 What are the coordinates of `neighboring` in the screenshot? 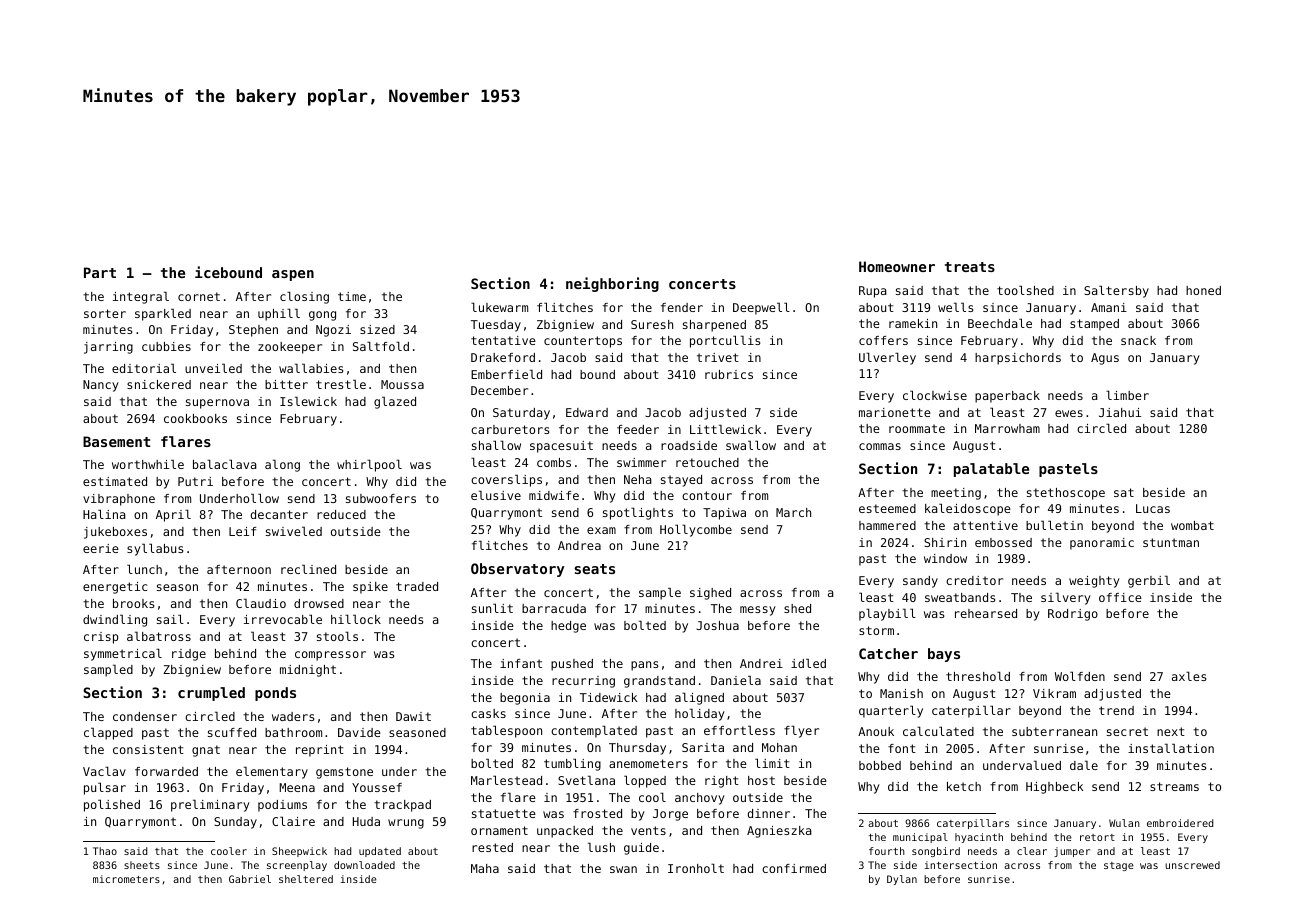 It's located at (612, 284).
